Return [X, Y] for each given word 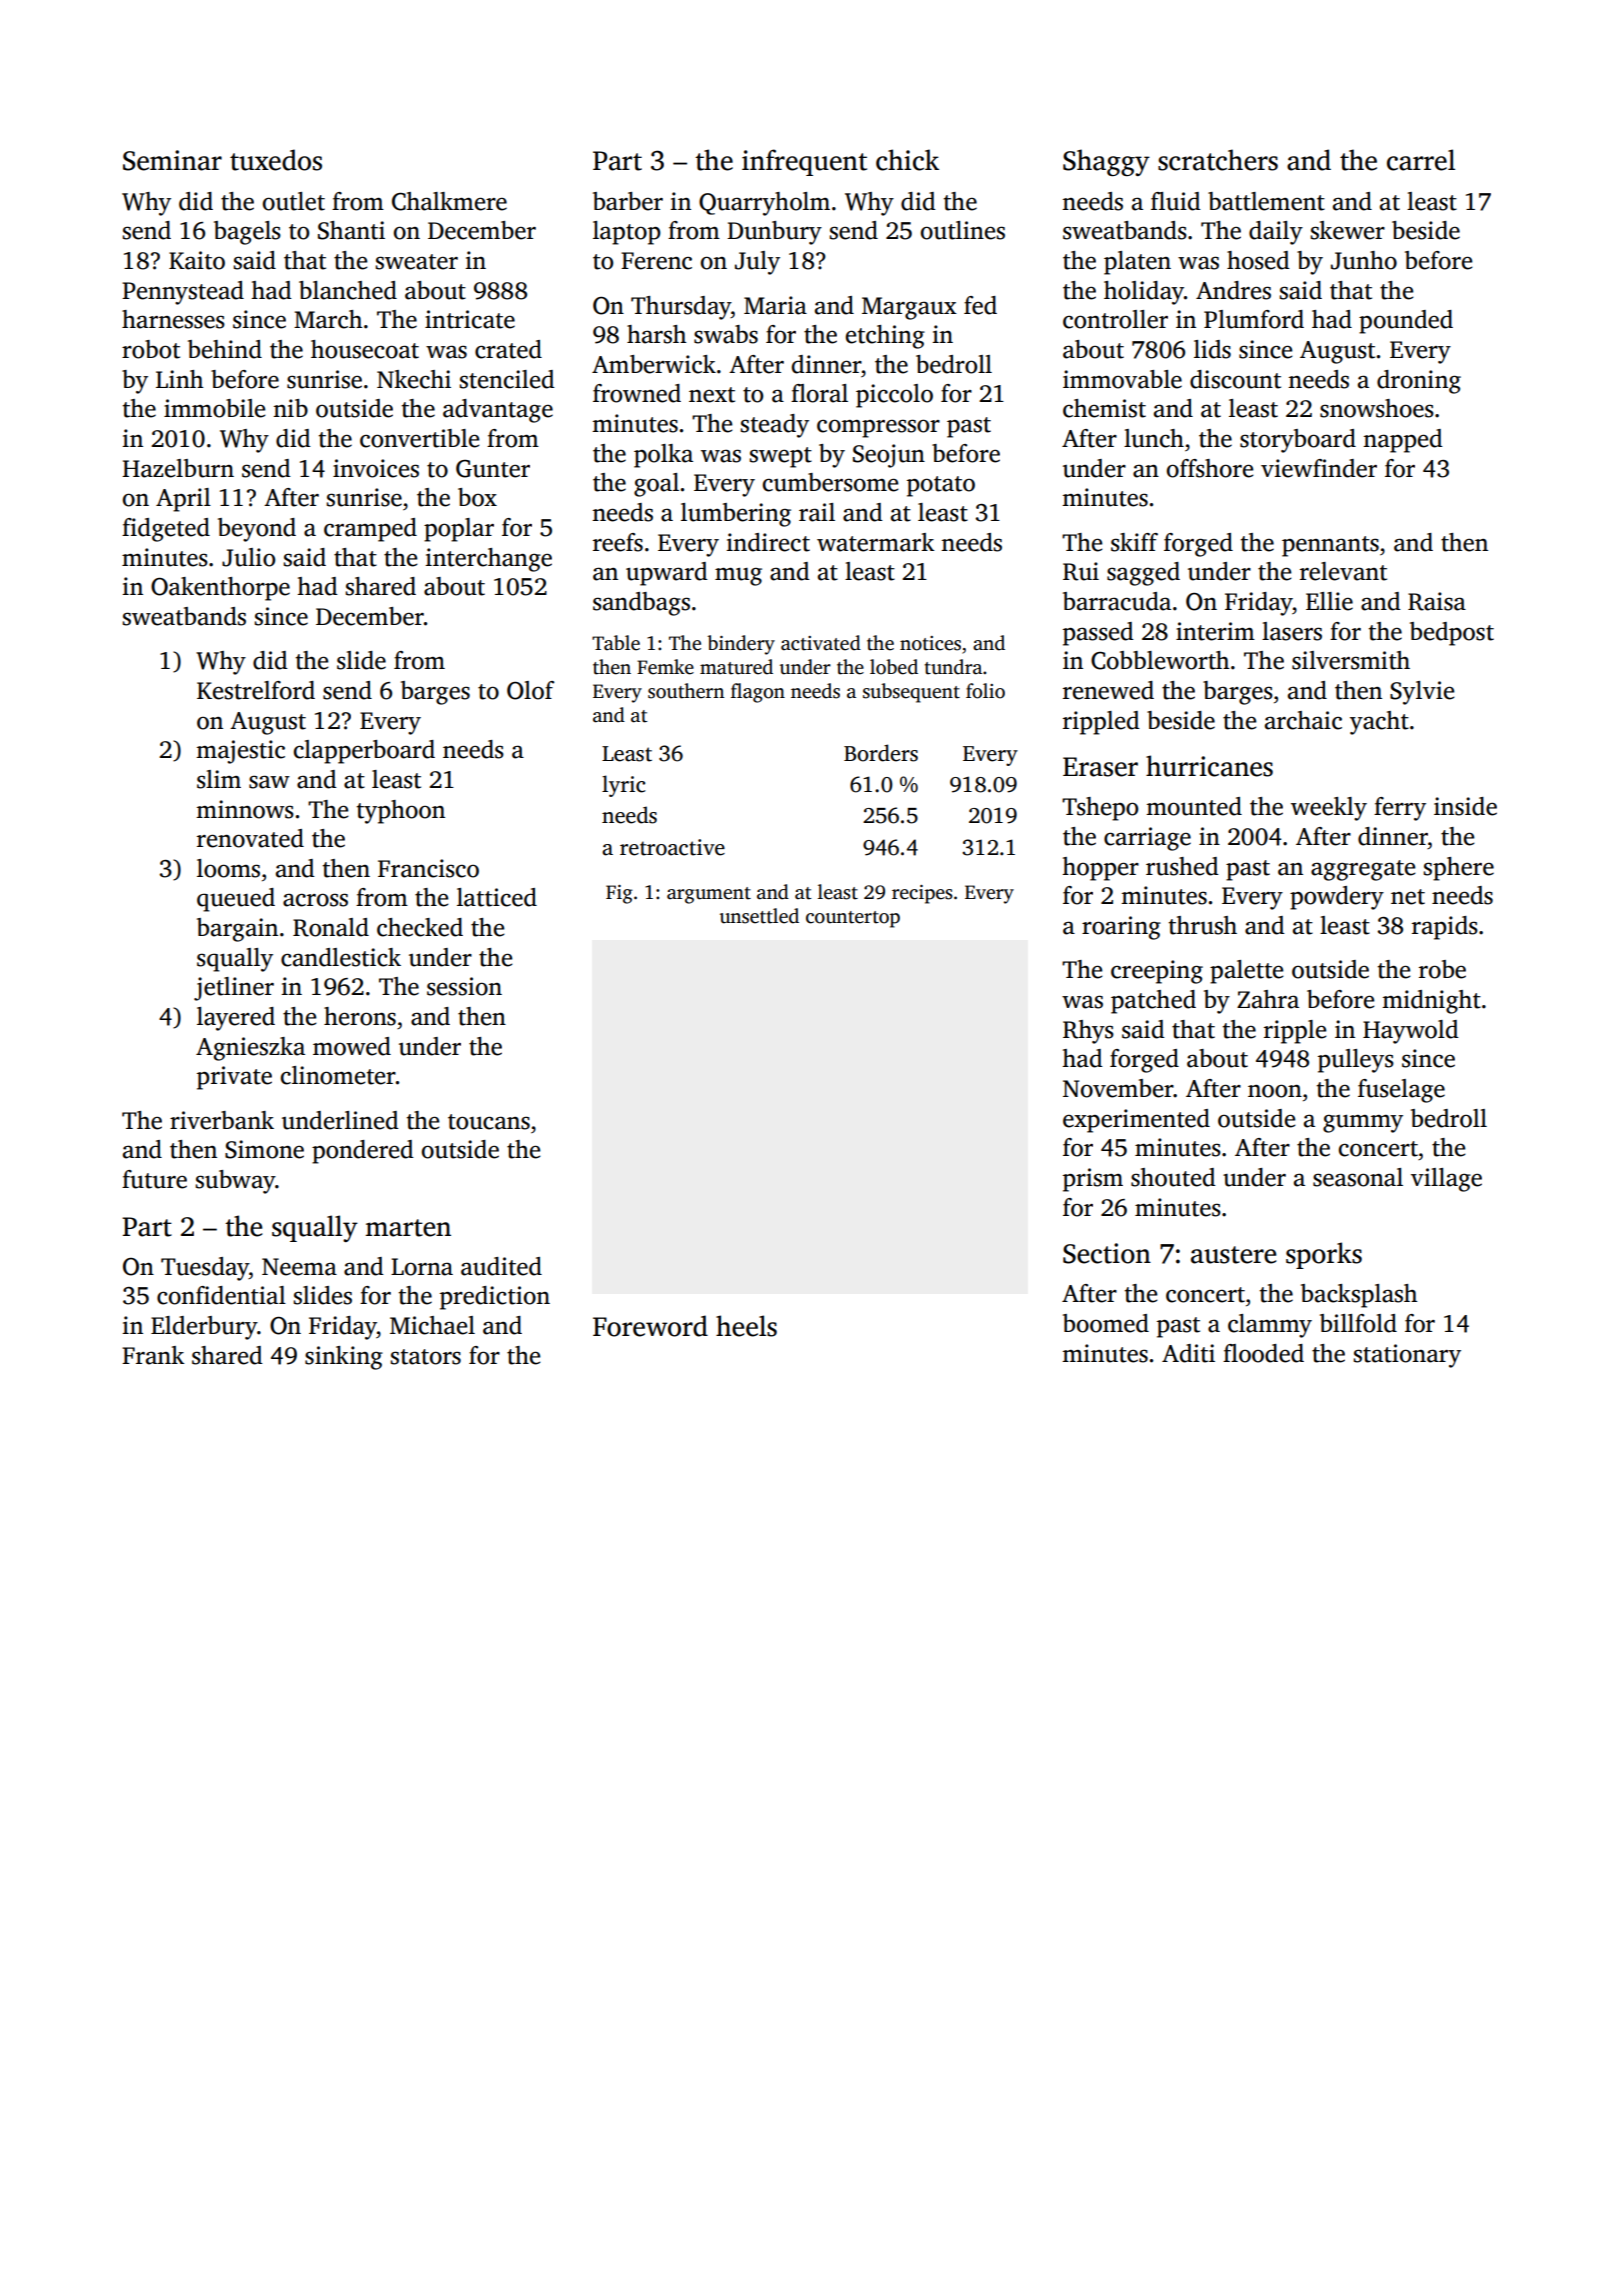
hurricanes [1209, 766]
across [315, 900]
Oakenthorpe [220, 589]
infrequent [804, 162]
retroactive [672, 847]
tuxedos [276, 160]
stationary [1407, 1356]
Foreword [650, 1326]
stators [426, 1357]
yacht [1379, 723]
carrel [1421, 160]
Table [616, 643]
